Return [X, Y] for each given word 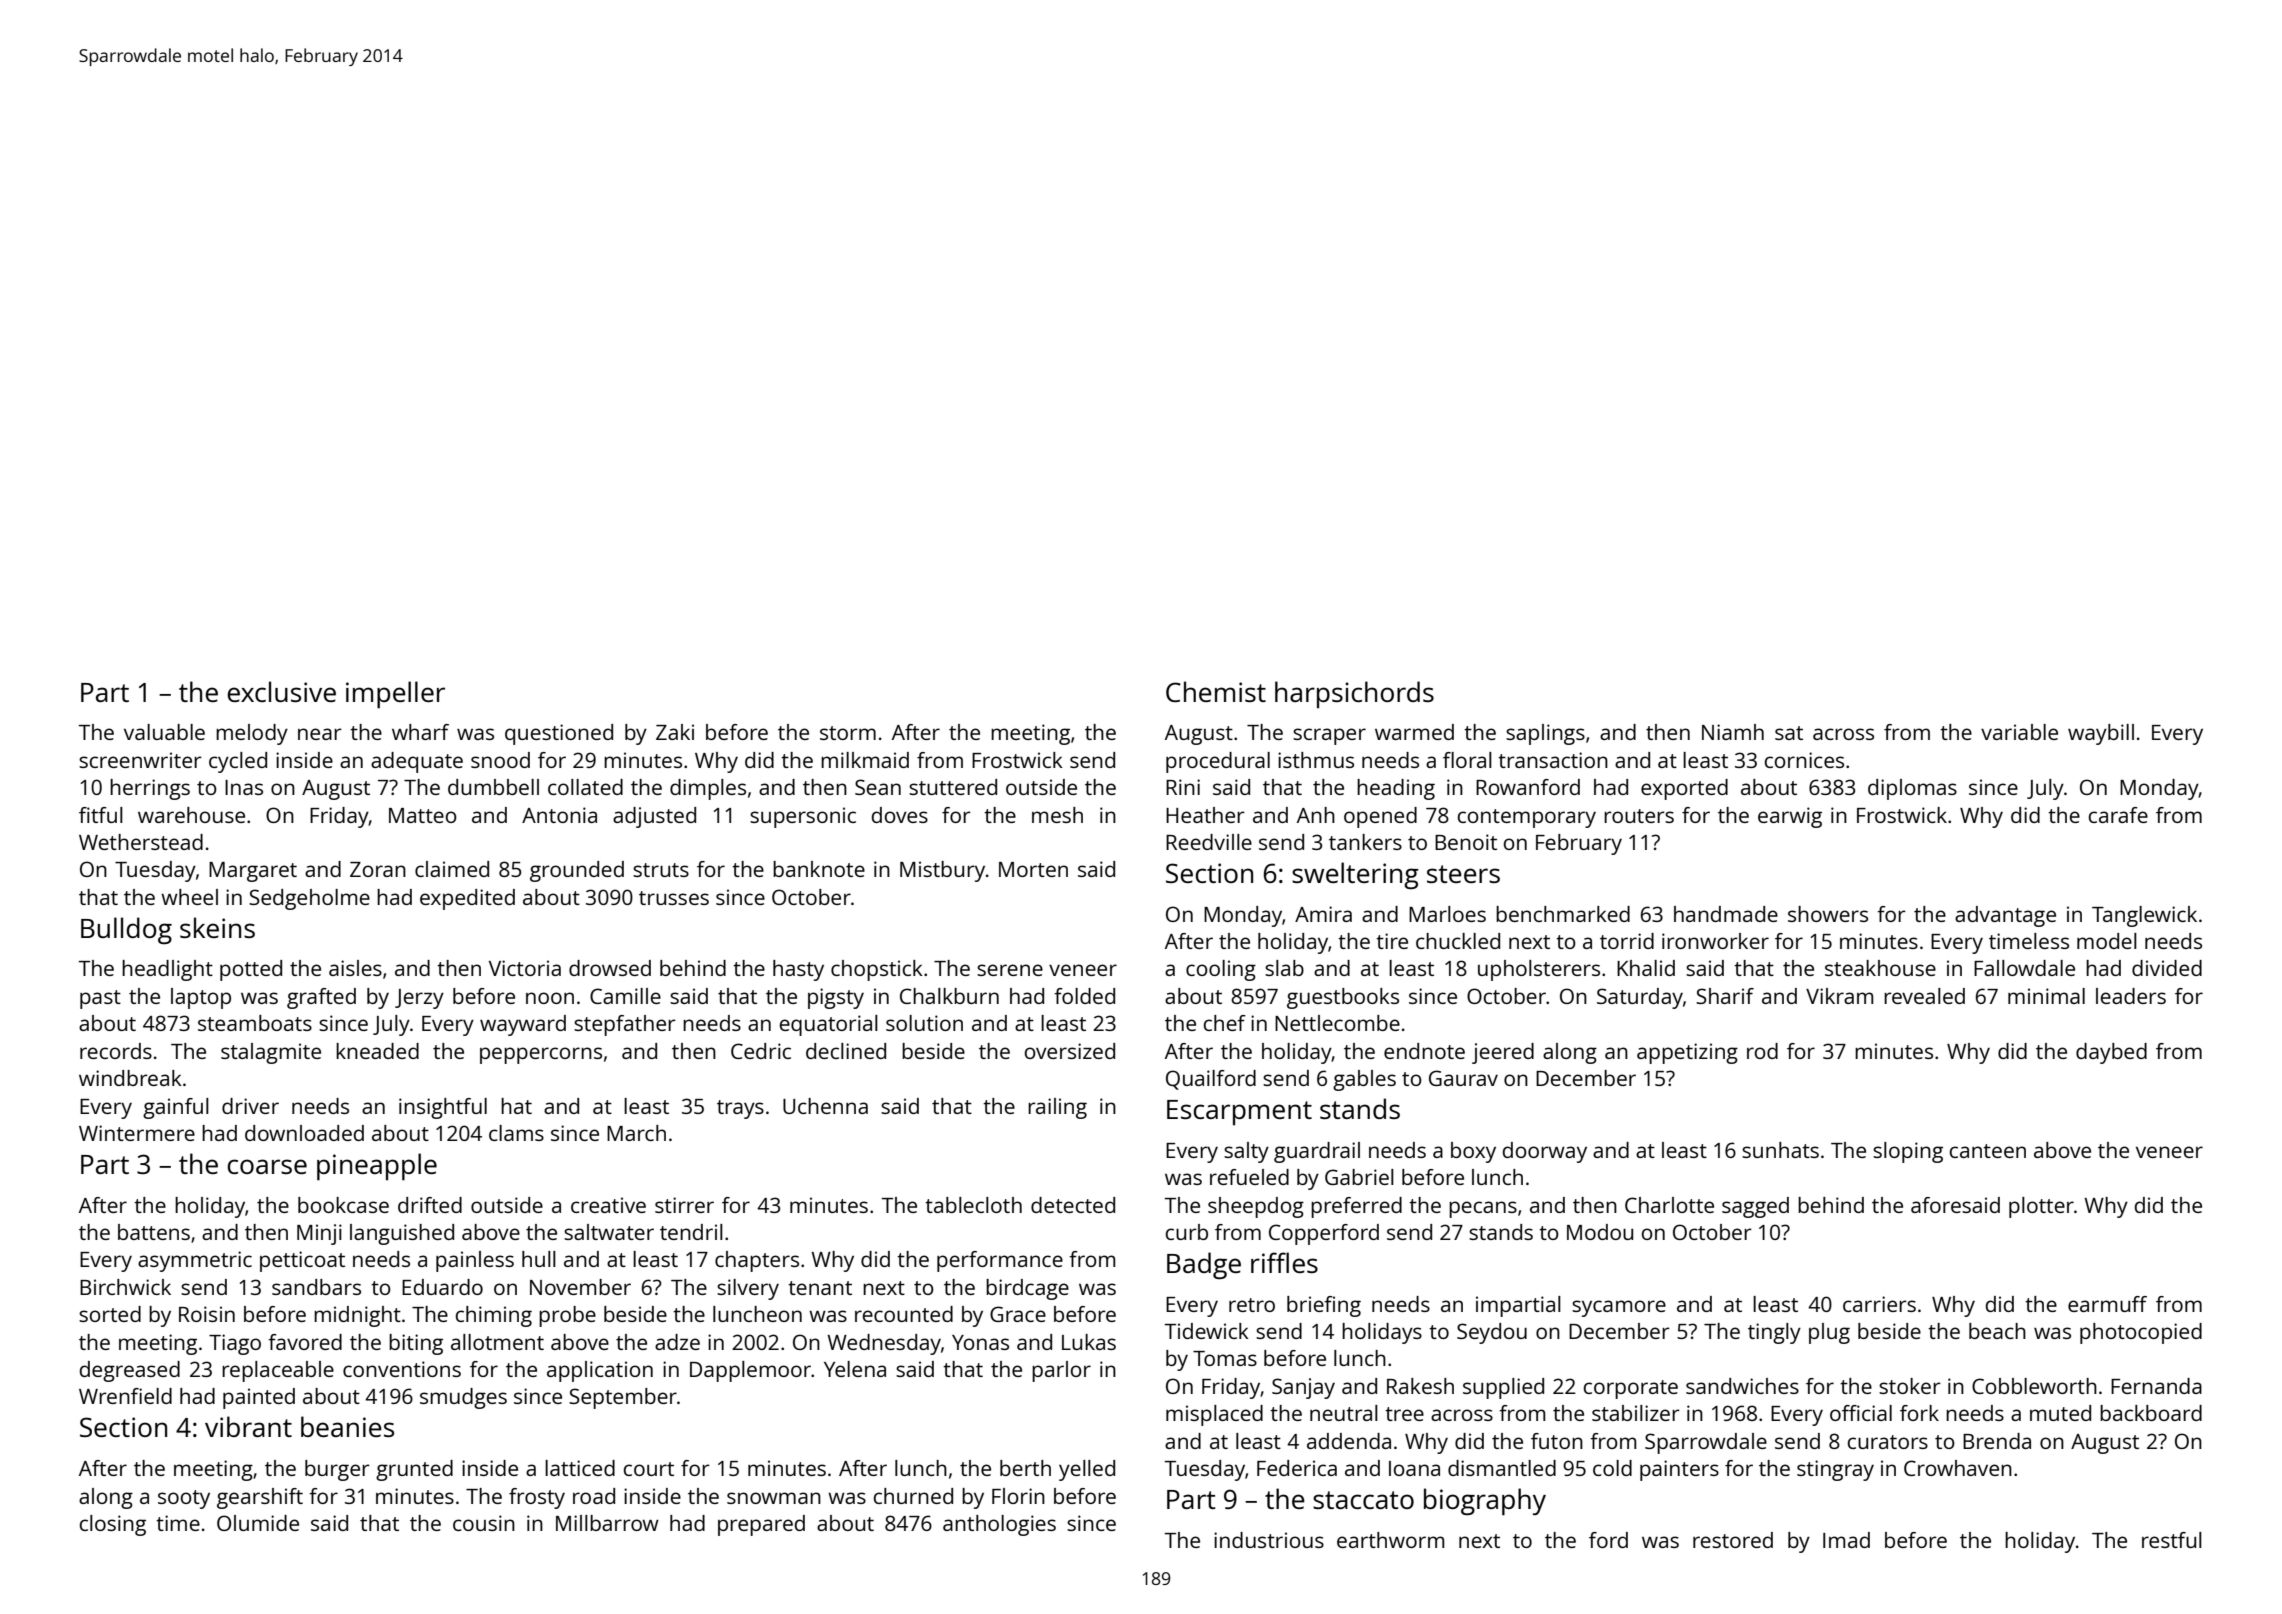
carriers [1879, 1304]
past [100, 999]
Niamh [1733, 732]
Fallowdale [2024, 968]
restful [2172, 1540]
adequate [417, 762]
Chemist [1216, 691]
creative [608, 1205]
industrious [1269, 1540]
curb [1187, 1232]
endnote [1424, 1051]
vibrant [248, 1426]
